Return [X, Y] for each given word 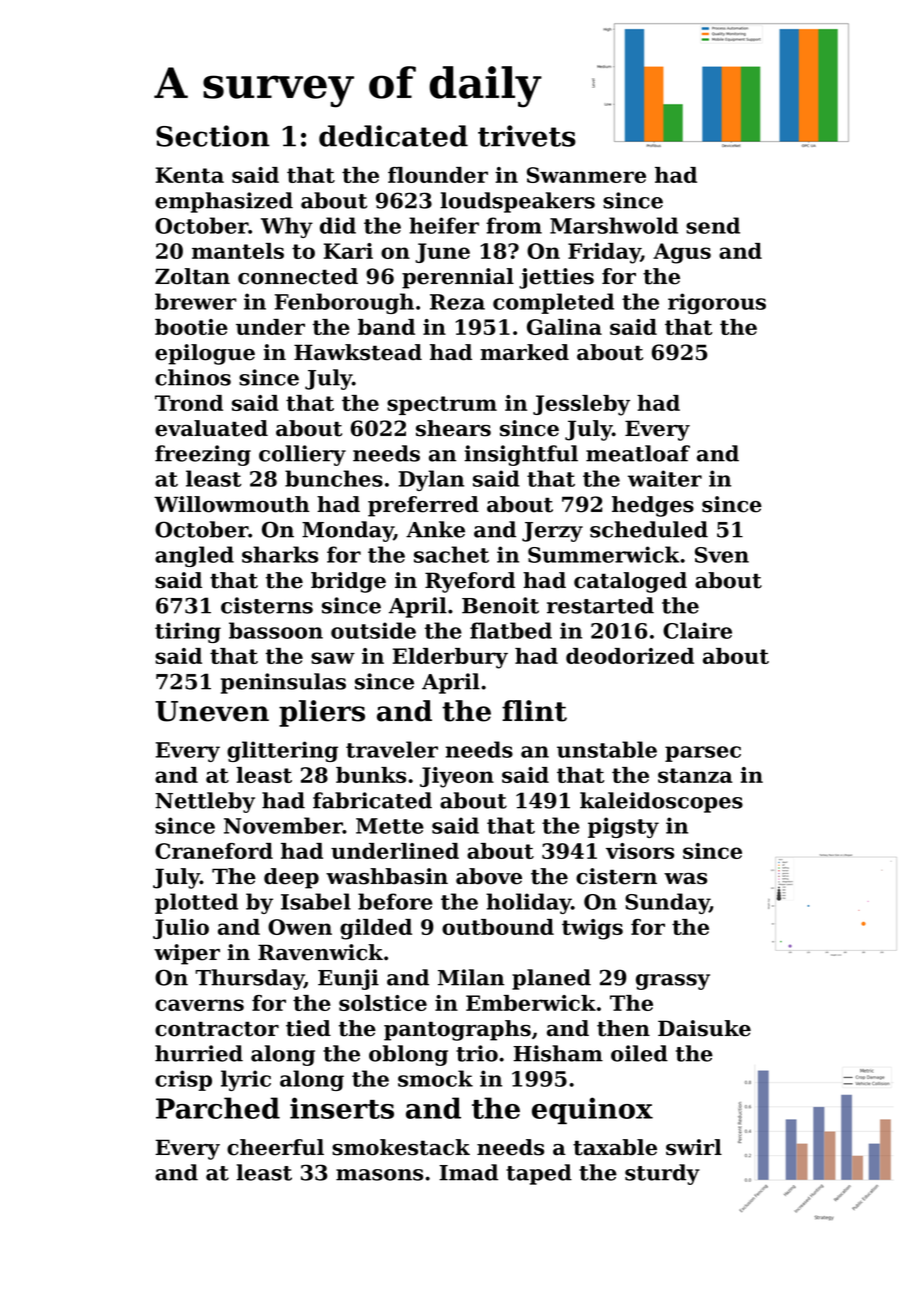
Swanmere [586, 175]
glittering [282, 751]
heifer [444, 225]
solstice [383, 1003]
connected [298, 276]
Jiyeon [457, 777]
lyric [246, 1080]
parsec [703, 754]
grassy [673, 982]
